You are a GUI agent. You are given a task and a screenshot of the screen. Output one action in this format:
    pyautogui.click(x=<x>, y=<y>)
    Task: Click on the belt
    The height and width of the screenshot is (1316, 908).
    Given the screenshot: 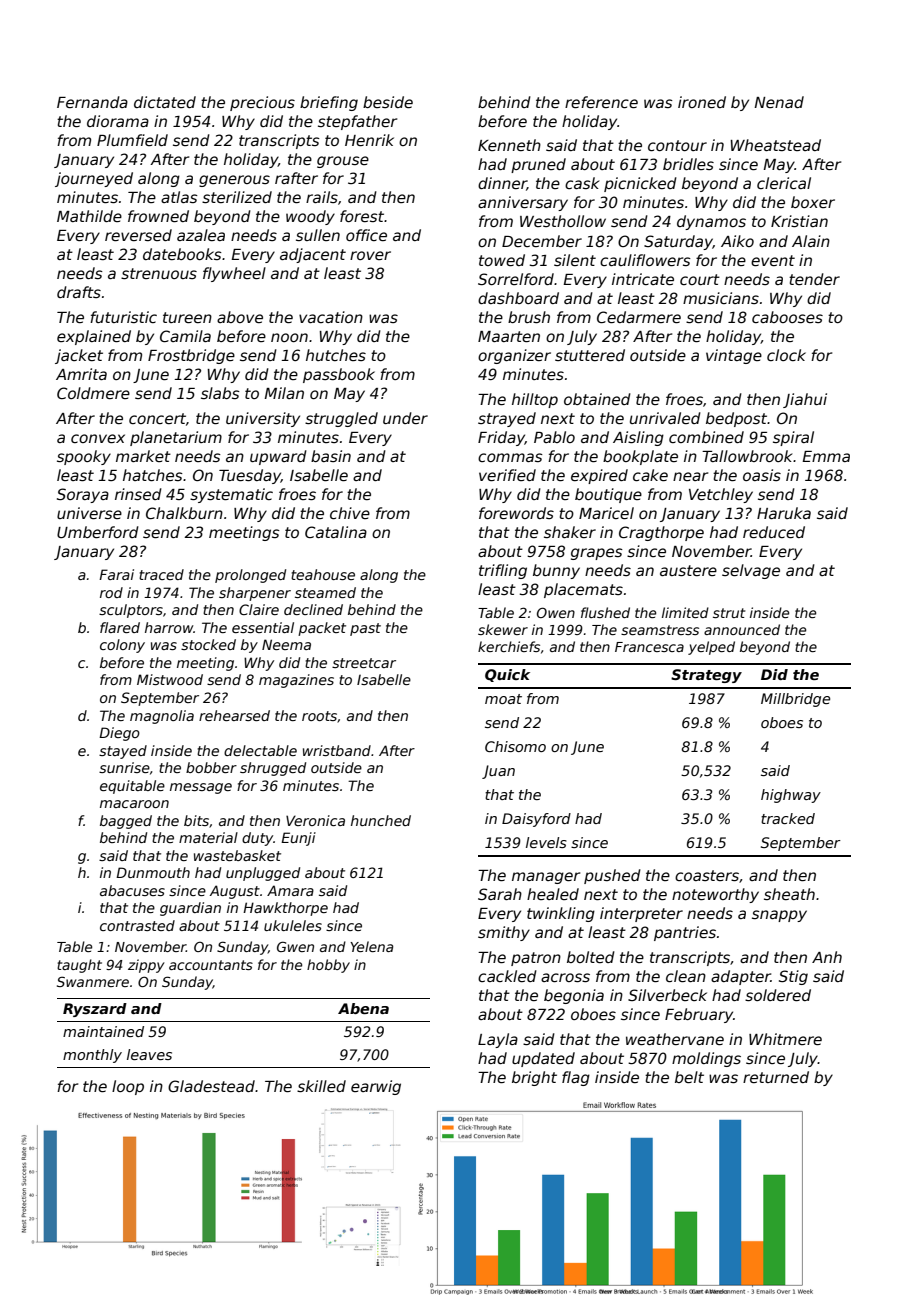 What is the action you would take?
    pyautogui.click(x=689, y=1077)
